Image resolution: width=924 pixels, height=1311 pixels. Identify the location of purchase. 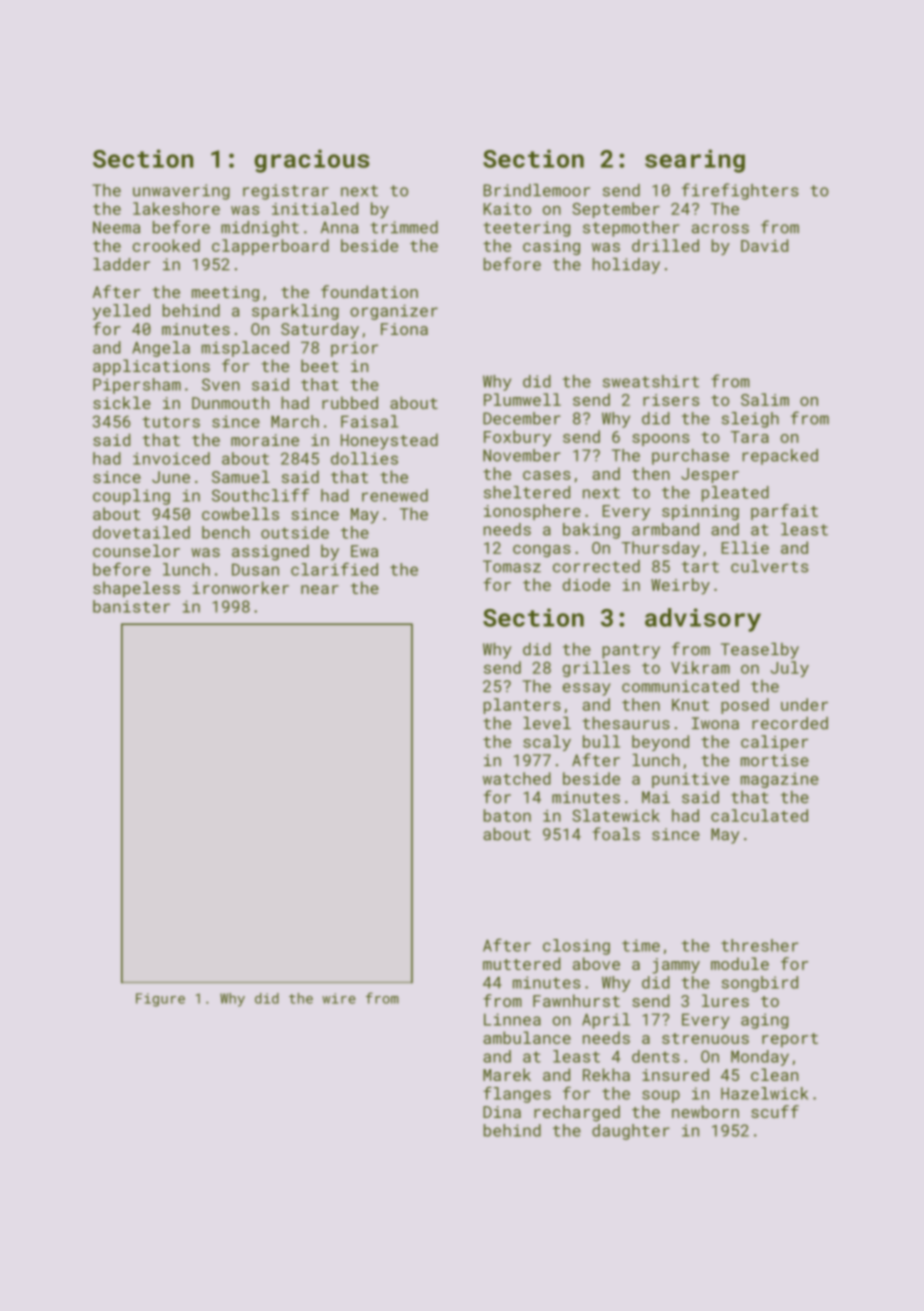
(690, 457).
